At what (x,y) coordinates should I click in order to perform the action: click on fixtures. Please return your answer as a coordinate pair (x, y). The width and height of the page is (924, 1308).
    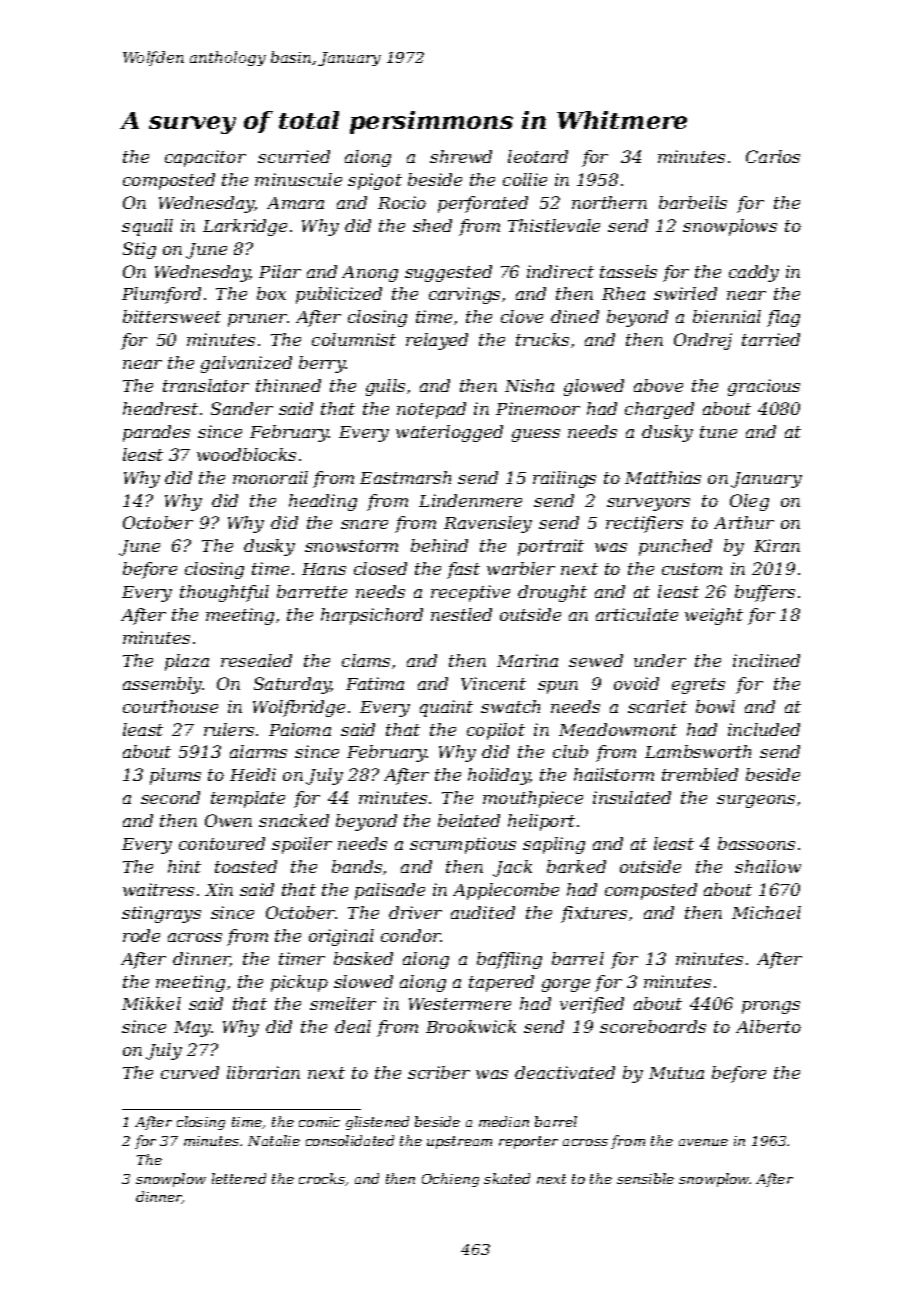
    Looking at the image, I should click on (594, 914).
